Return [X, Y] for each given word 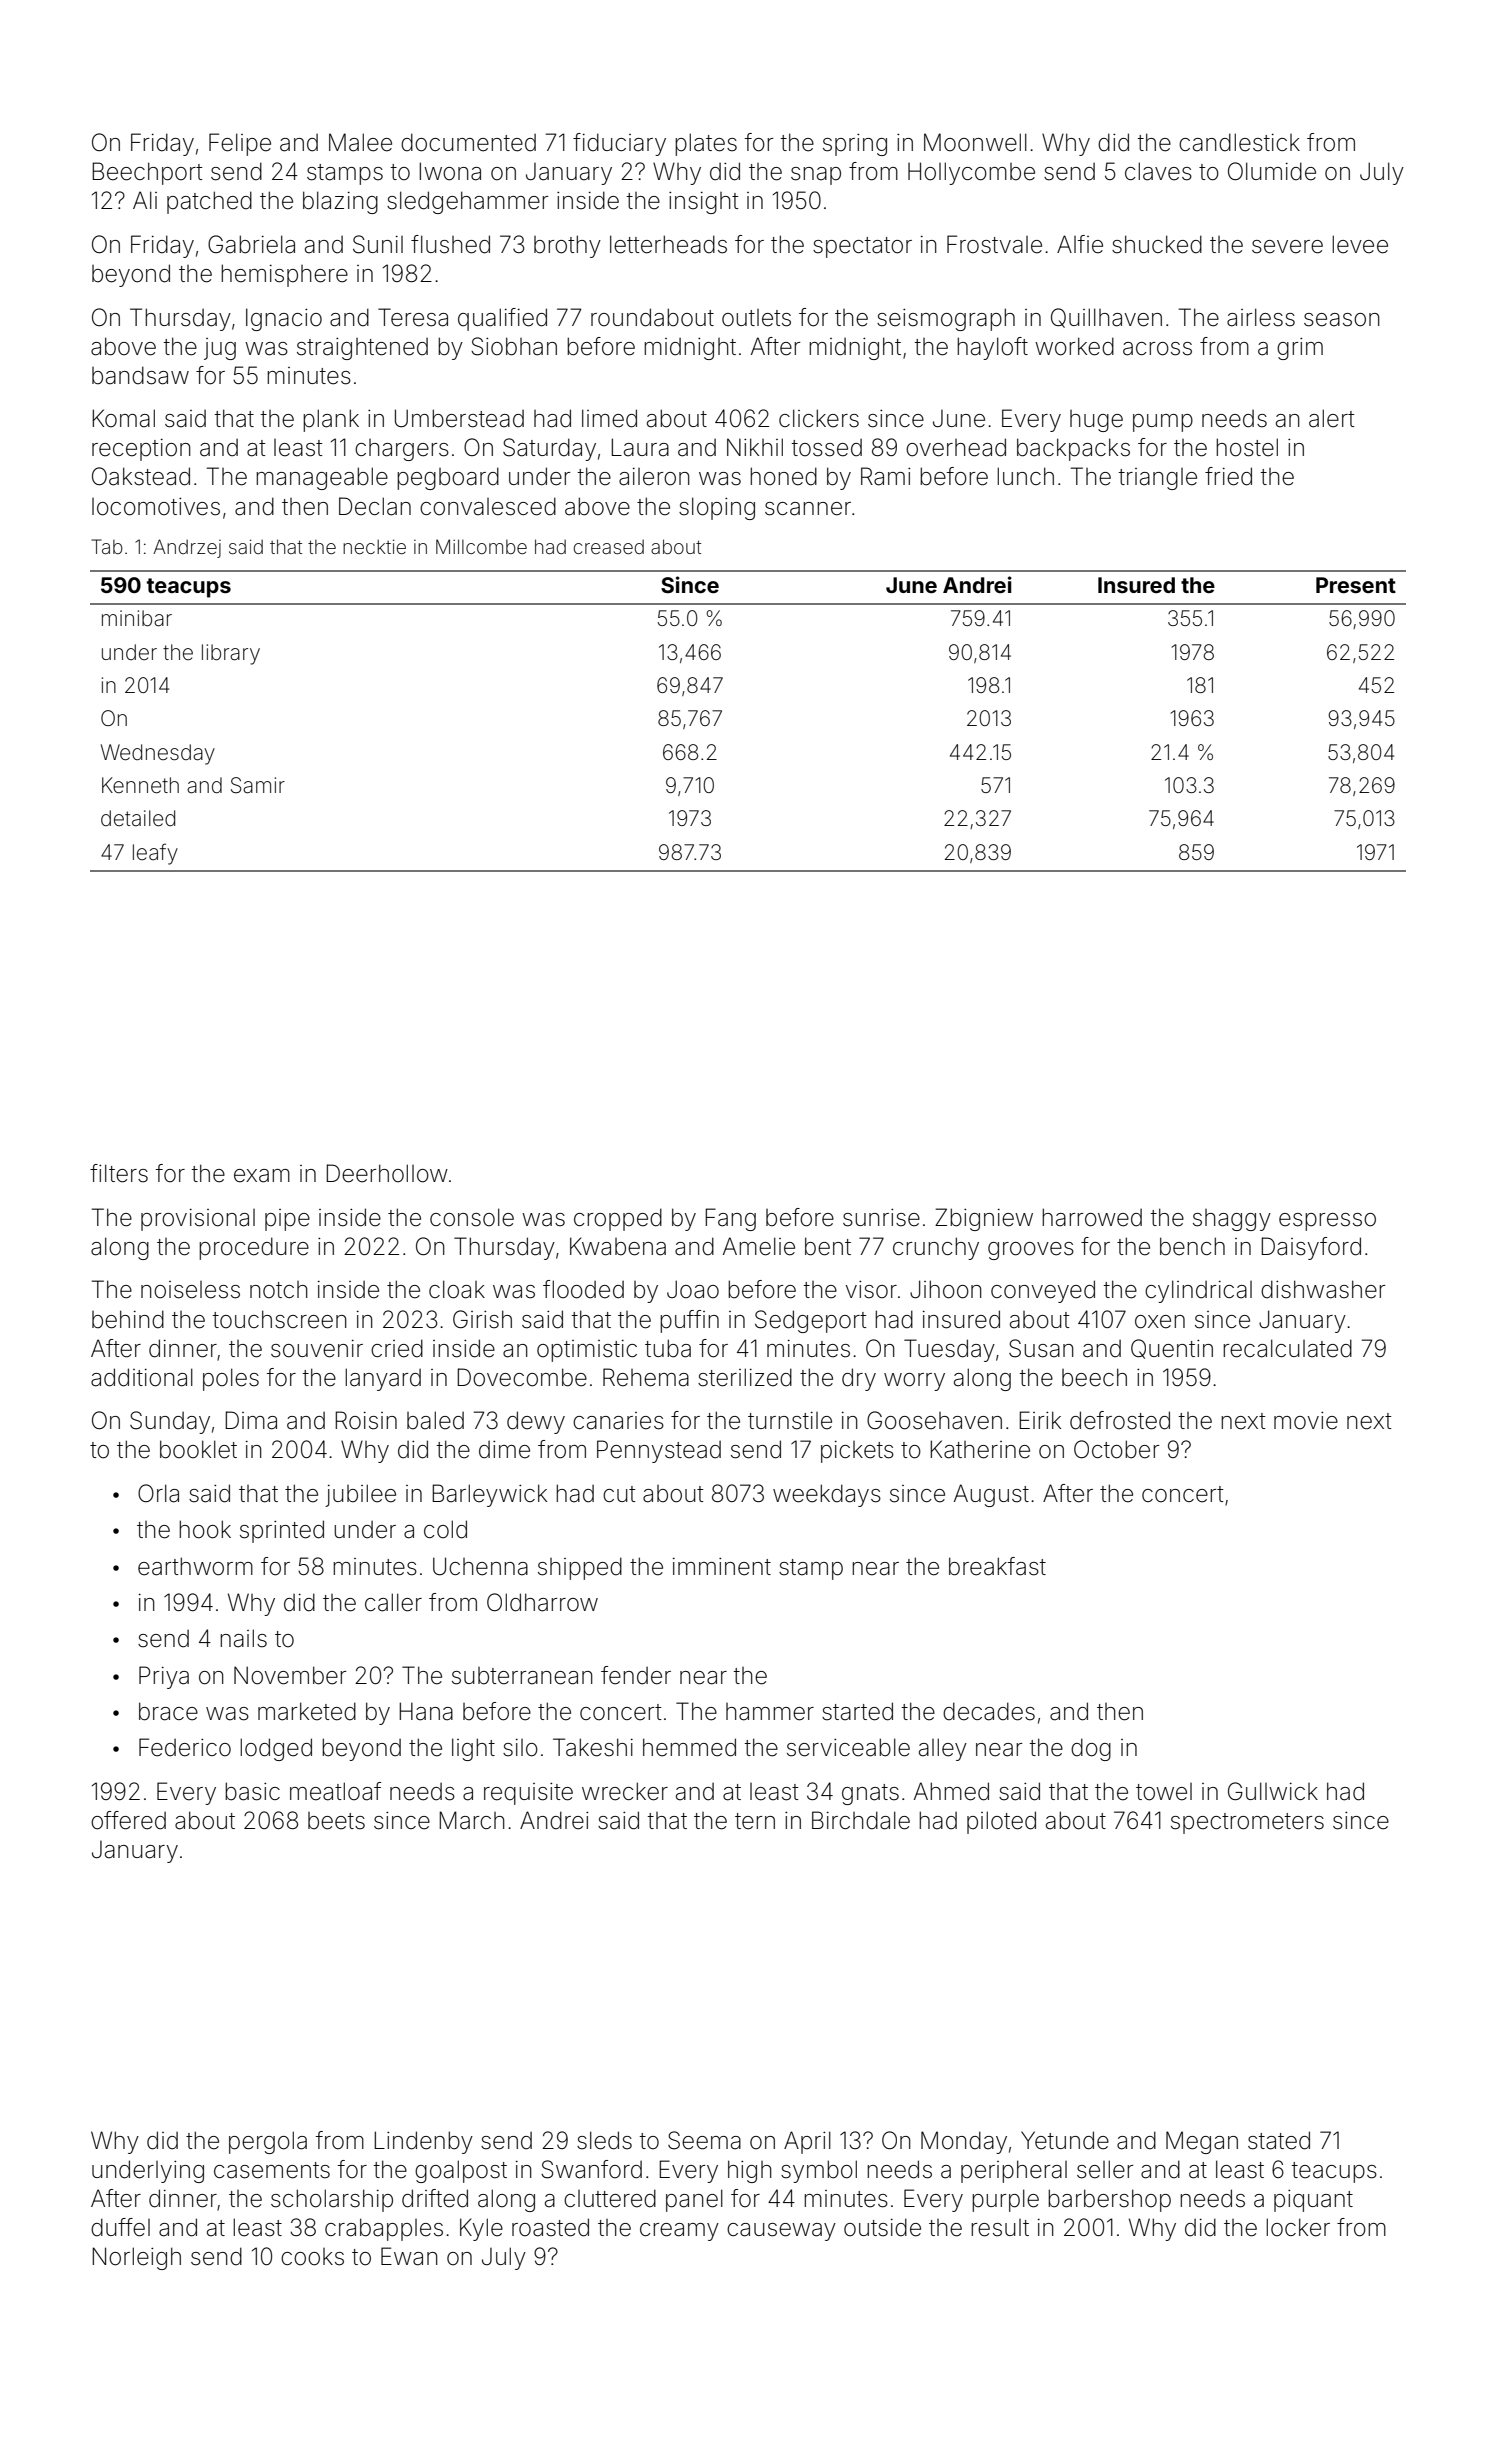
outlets [756, 318]
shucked [1157, 244]
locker [1298, 2227]
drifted [435, 2198]
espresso [1327, 1222]
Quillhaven [1106, 318]
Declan [375, 506]
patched [209, 202]
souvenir [317, 1349]
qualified [502, 319]
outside [882, 2227]
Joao [693, 1289]
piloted [1001, 1822]
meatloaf [335, 1791]
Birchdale [861, 1820]
